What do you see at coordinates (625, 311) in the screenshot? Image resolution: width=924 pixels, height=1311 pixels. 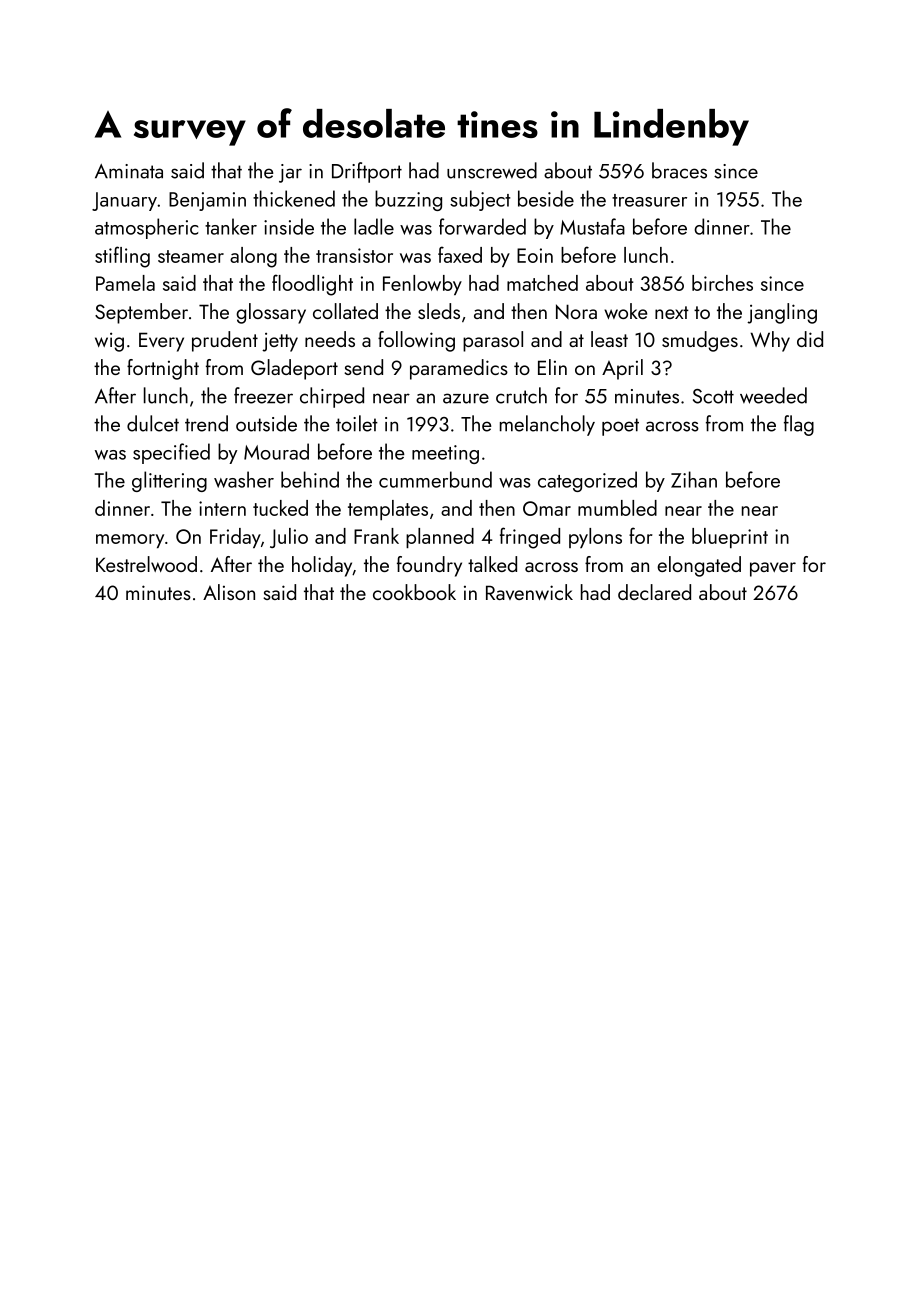 I see `woke` at bounding box center [625, 311].
